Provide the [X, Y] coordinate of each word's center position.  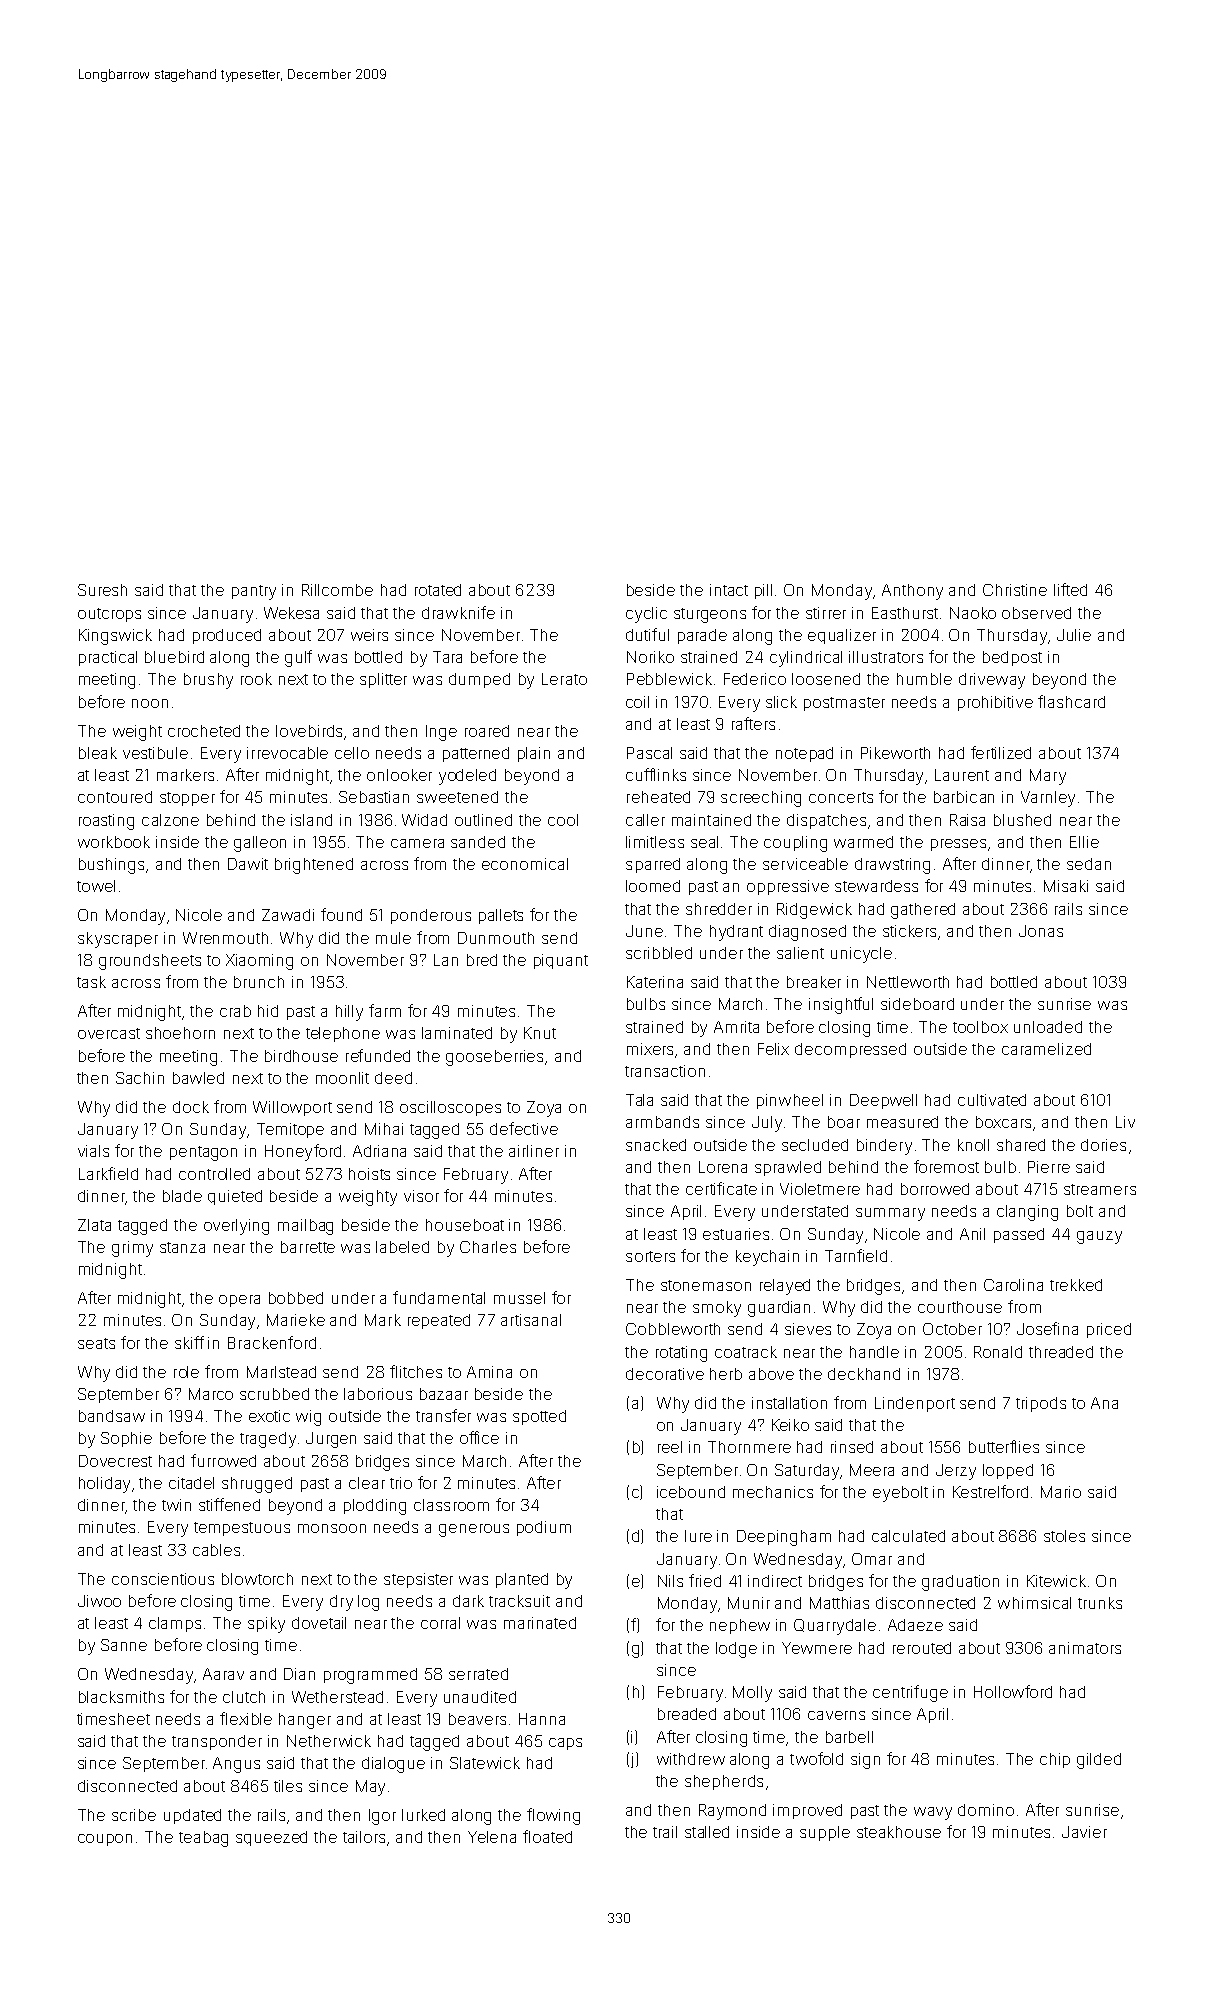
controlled [214, 1174]
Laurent [962, 775]
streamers [1100, 1189]
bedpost [1012, 658]
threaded [1061, 1352]
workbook [114, 842]
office [479, 1437]
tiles [288, 1786]
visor [421, 1196]
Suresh [102, 590]
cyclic [646, 615]
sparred [653, 865]
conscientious [163, 1579]
